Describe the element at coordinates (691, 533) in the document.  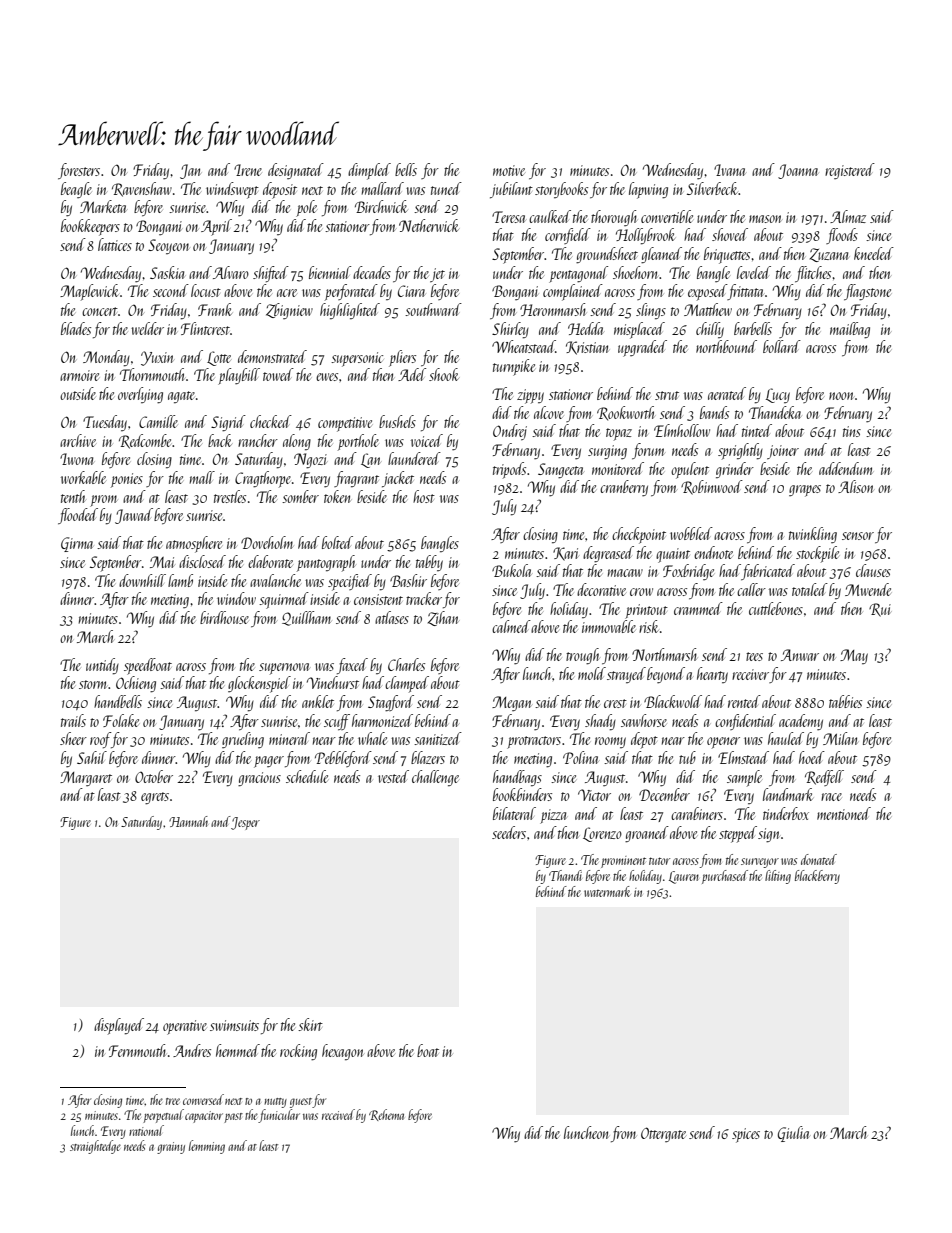
I see `wobbled` at that location.
